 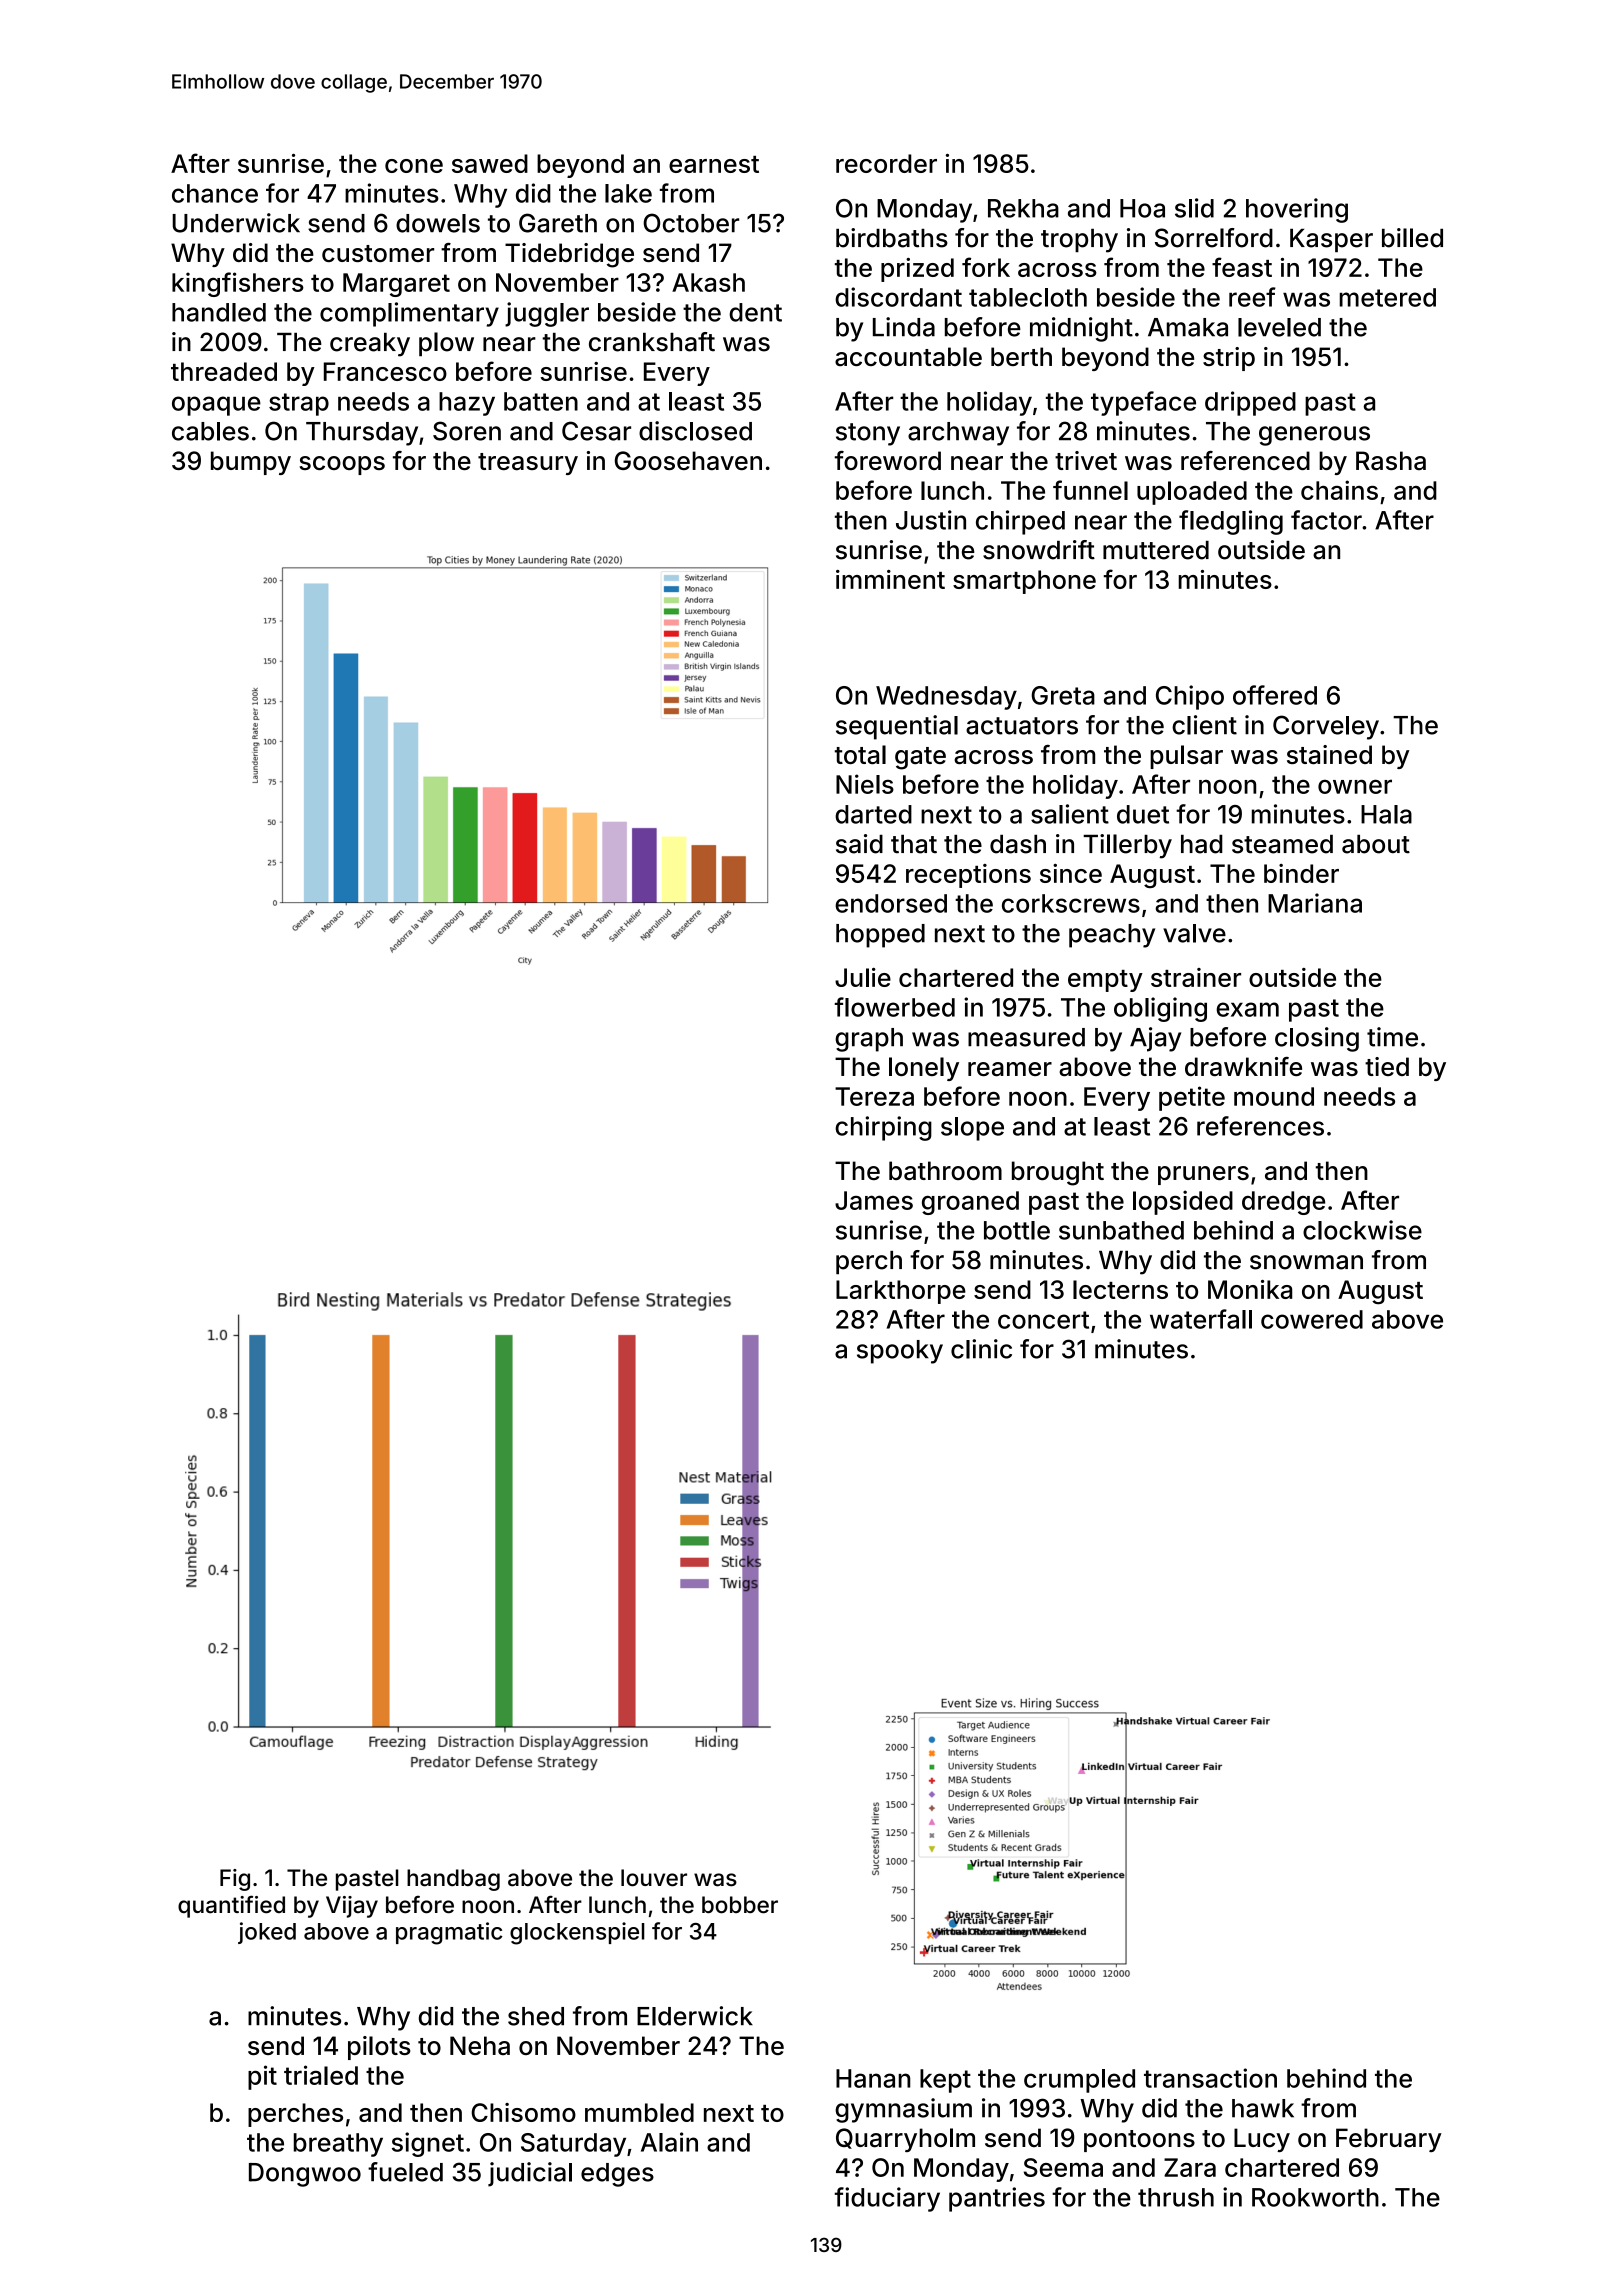 I want to click on chance, so click(x=215, y=193).
